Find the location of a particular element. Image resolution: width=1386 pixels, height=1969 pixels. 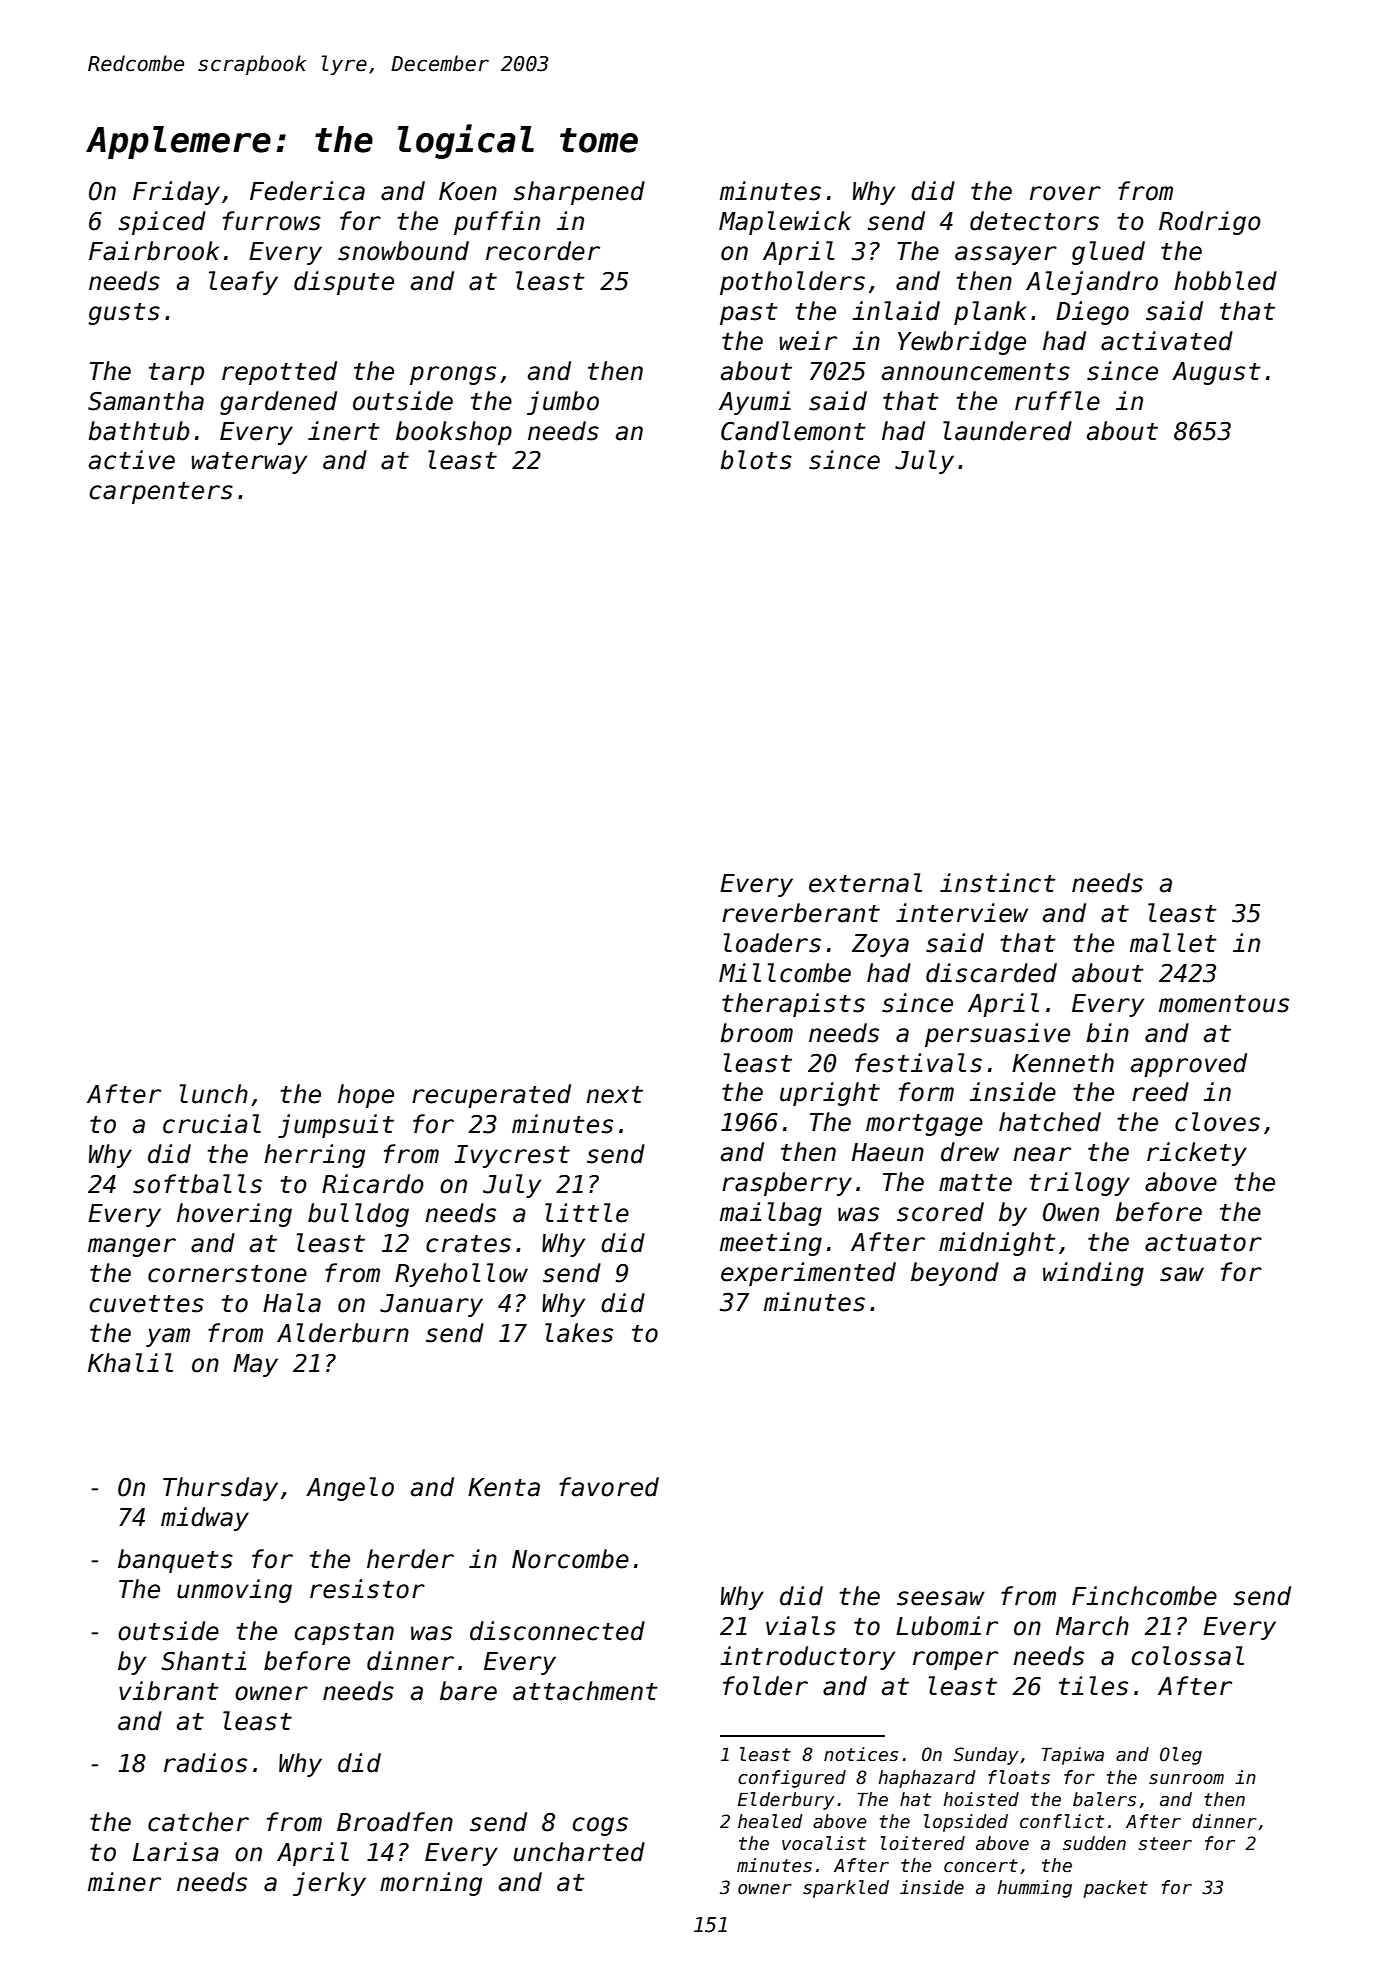

uncharted is located at coordinates (579, 1852).
